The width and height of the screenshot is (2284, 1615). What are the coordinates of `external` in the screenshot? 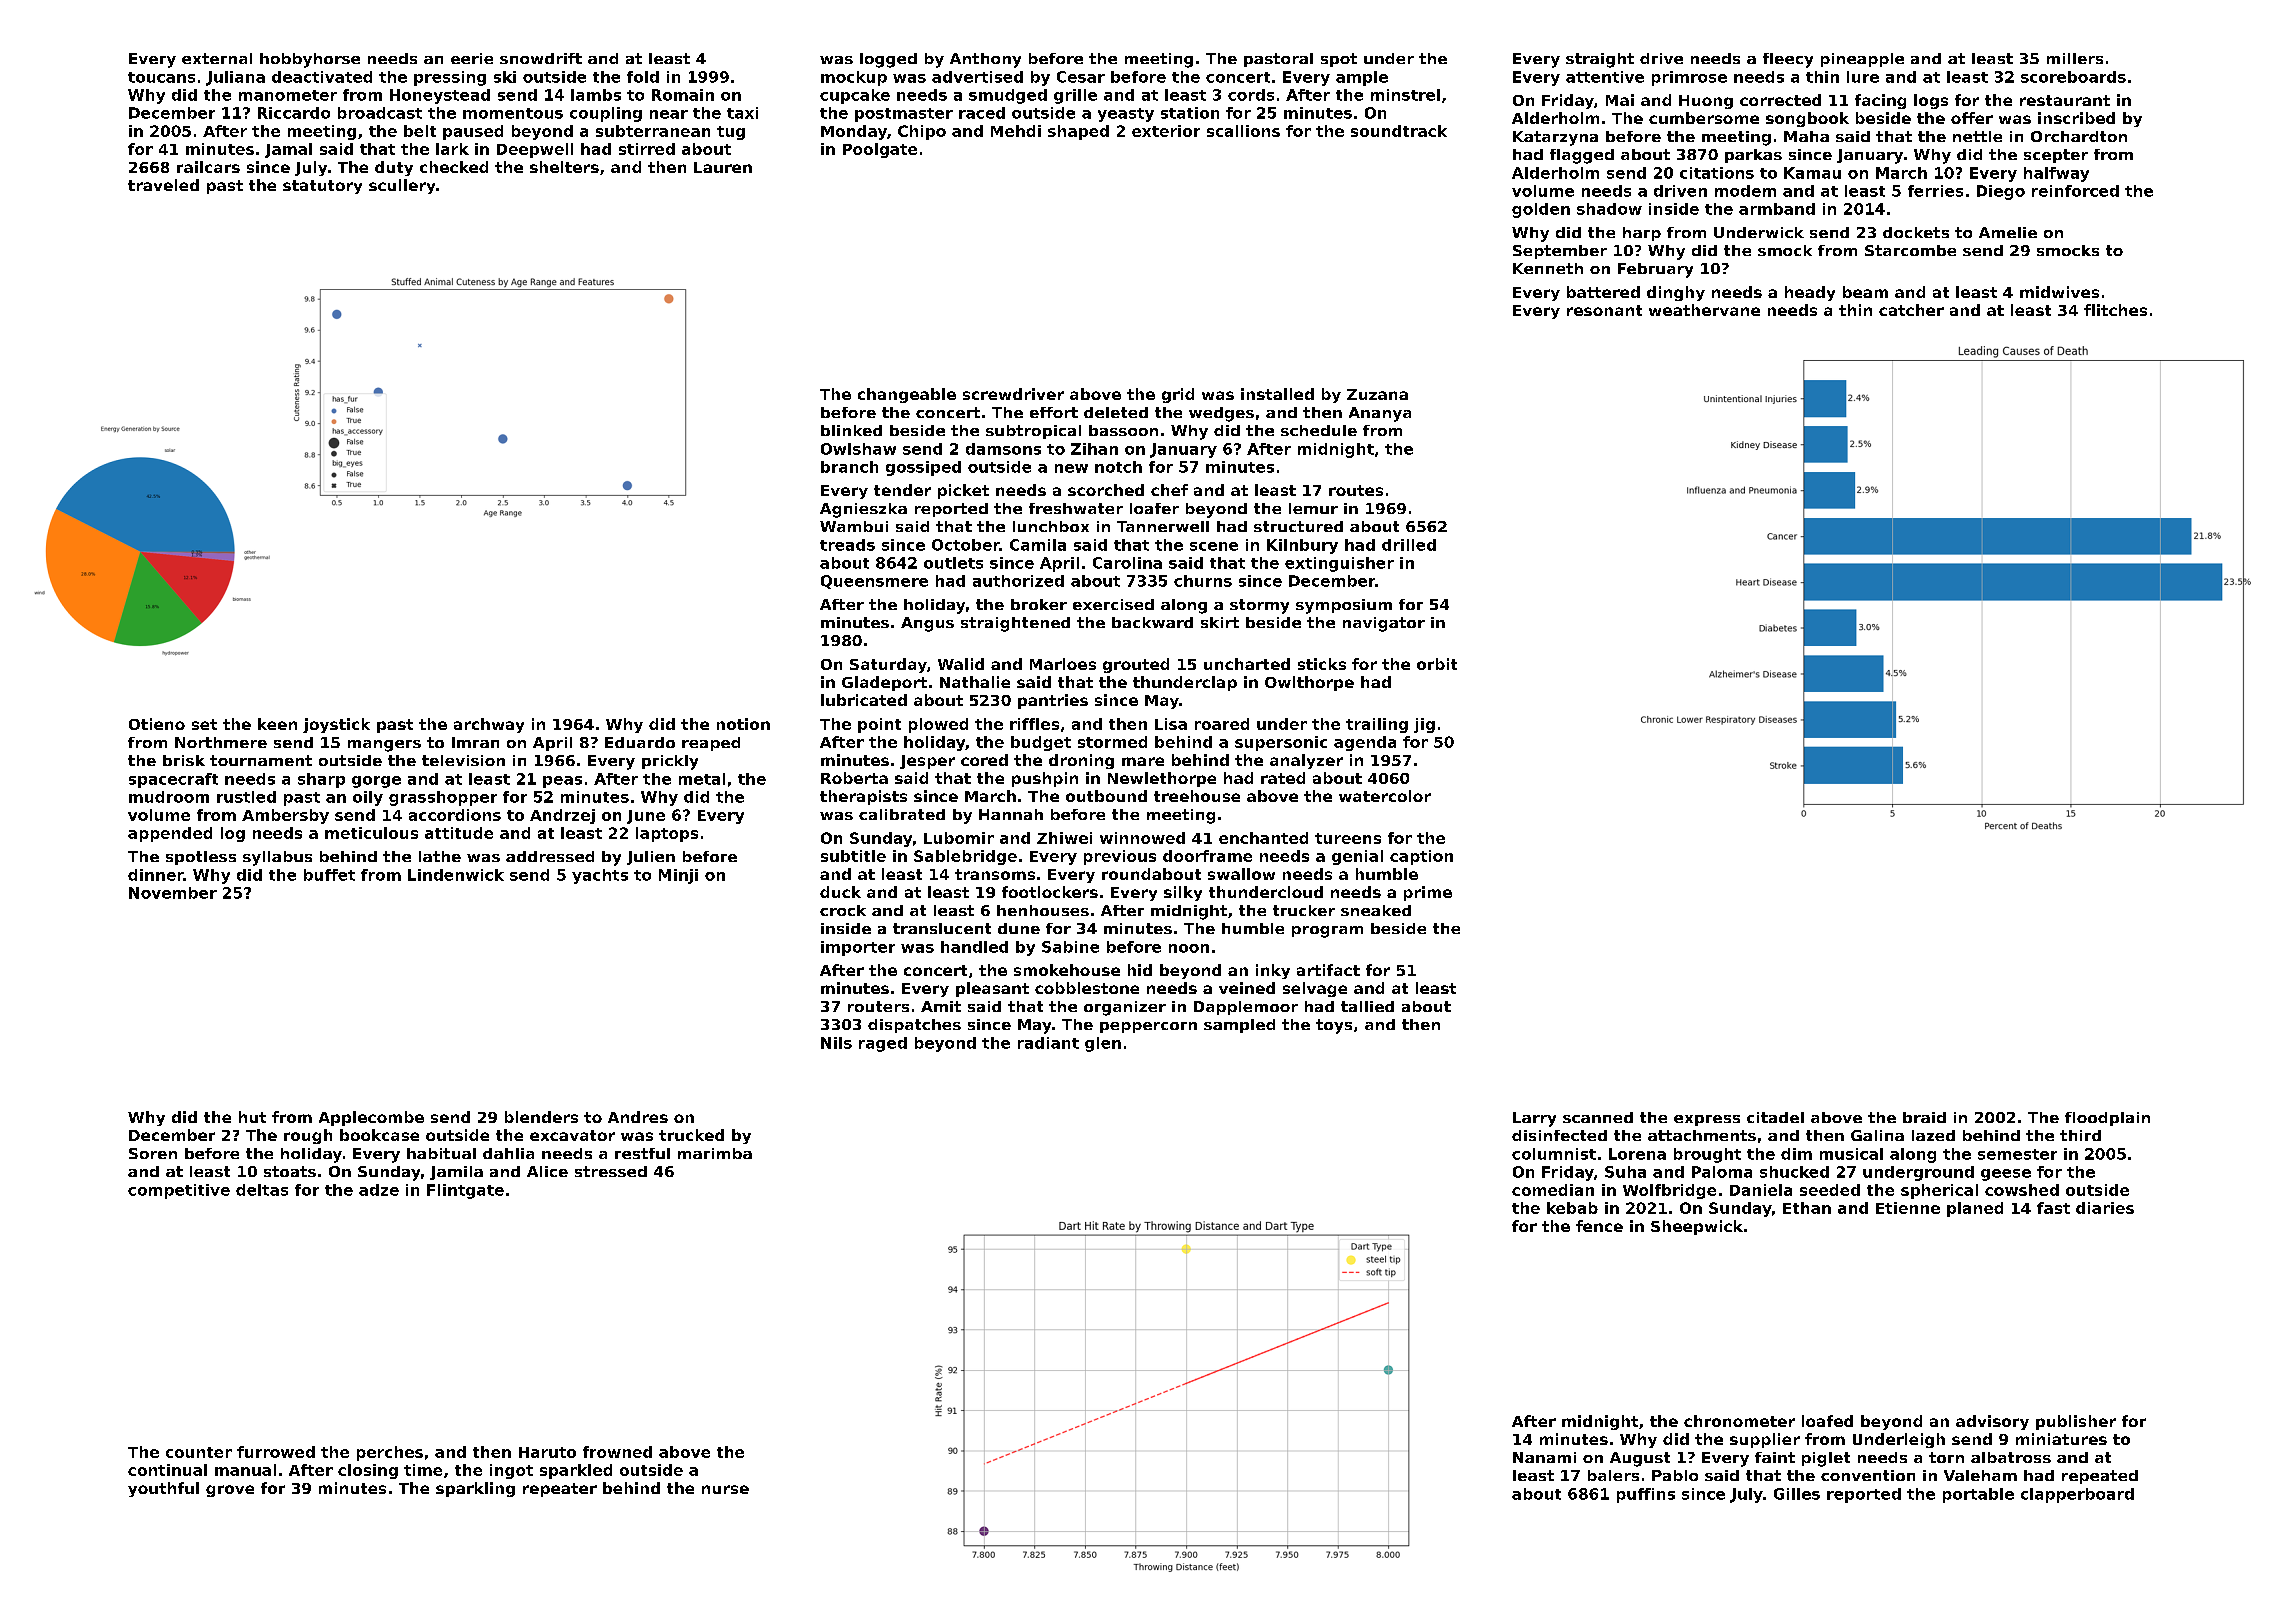 It's located at (217, 58).
